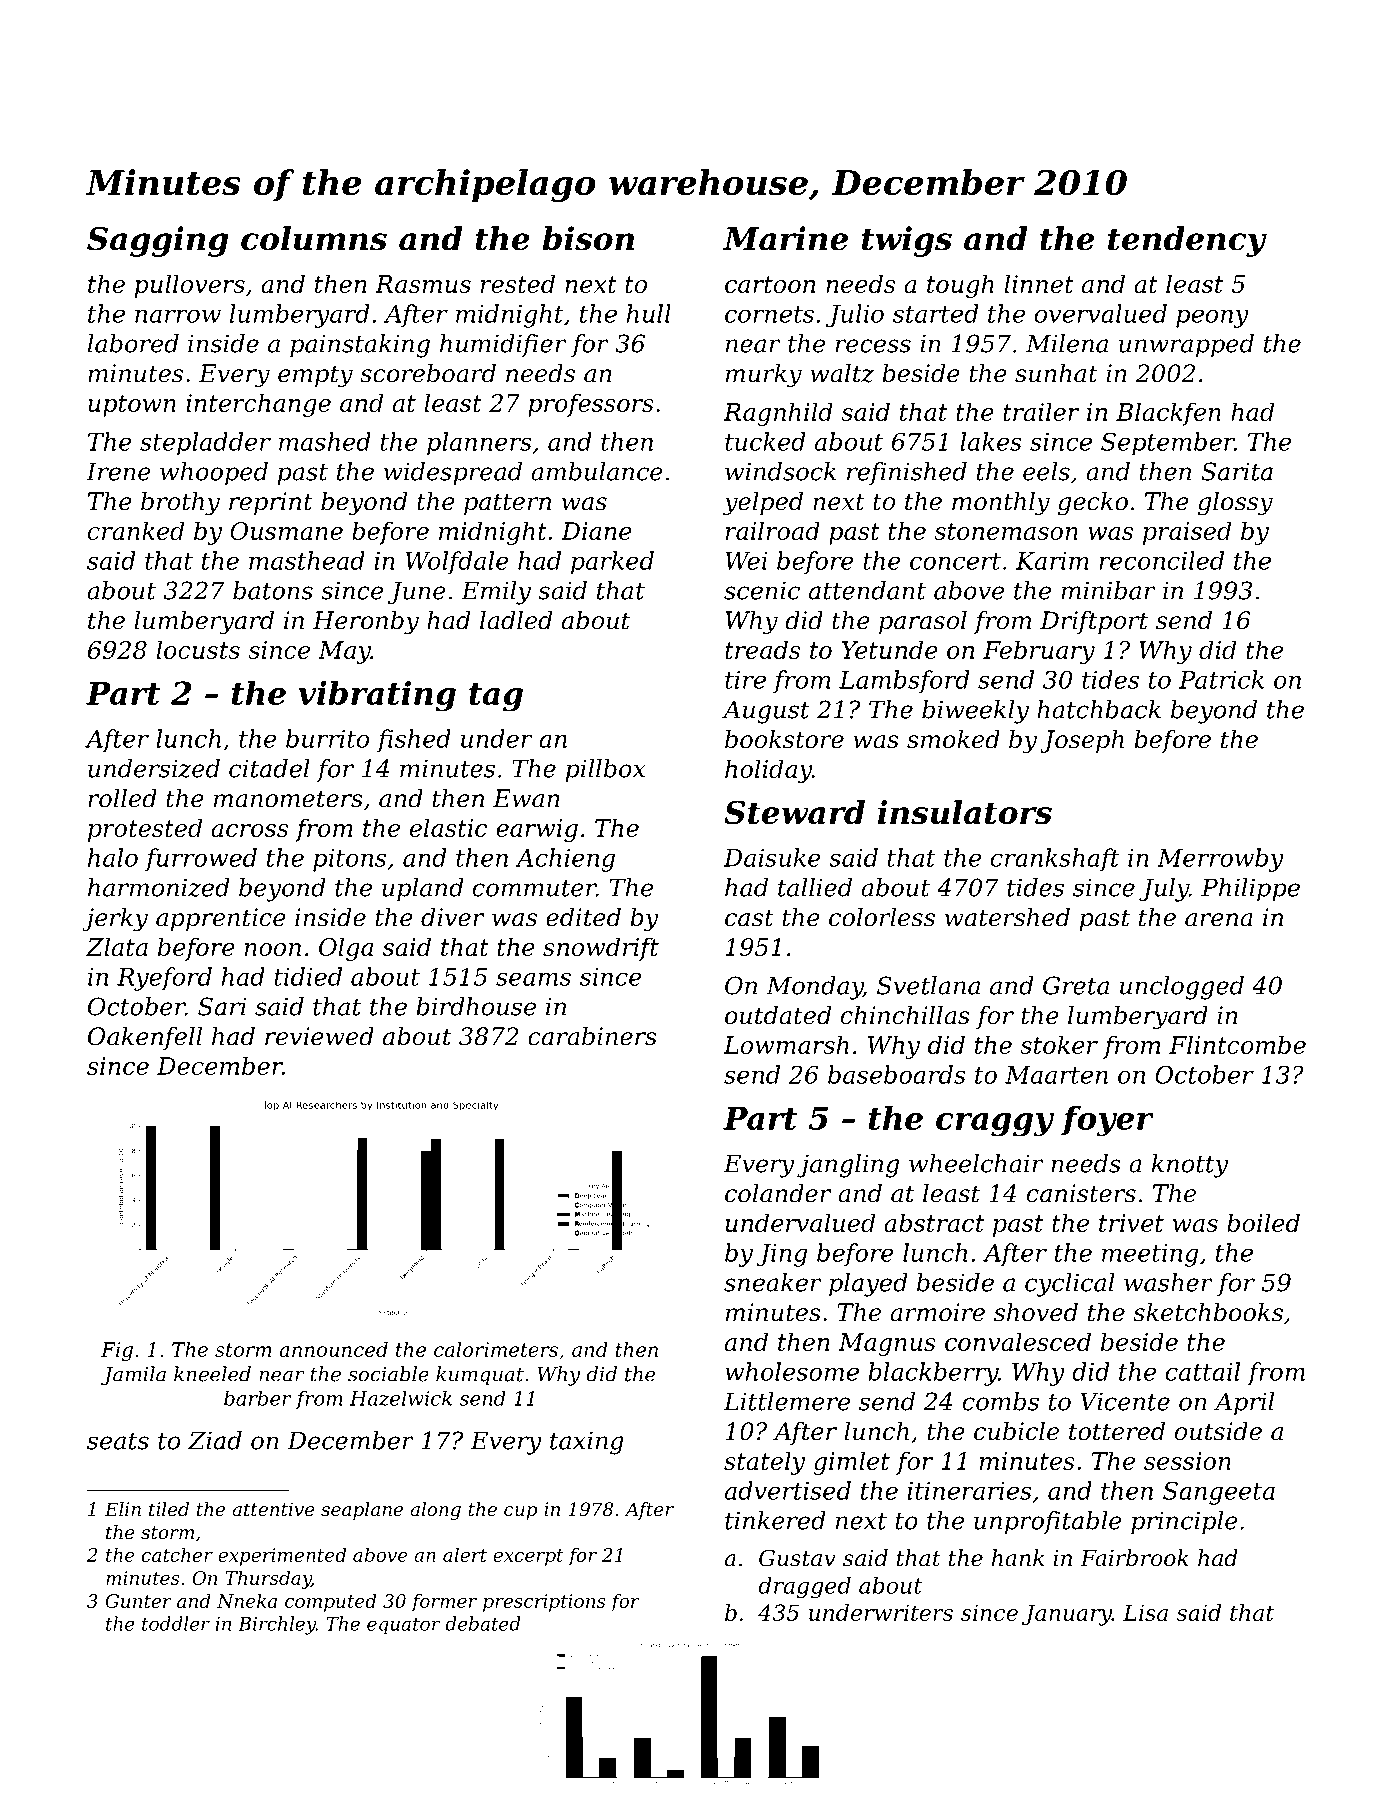 Image resolution: width=1398 pixels, height=1810 pixels. What do you see at coordinates (1190, 1166) in the page?
I see `knotty` at bounding box center [1190, 1166].
